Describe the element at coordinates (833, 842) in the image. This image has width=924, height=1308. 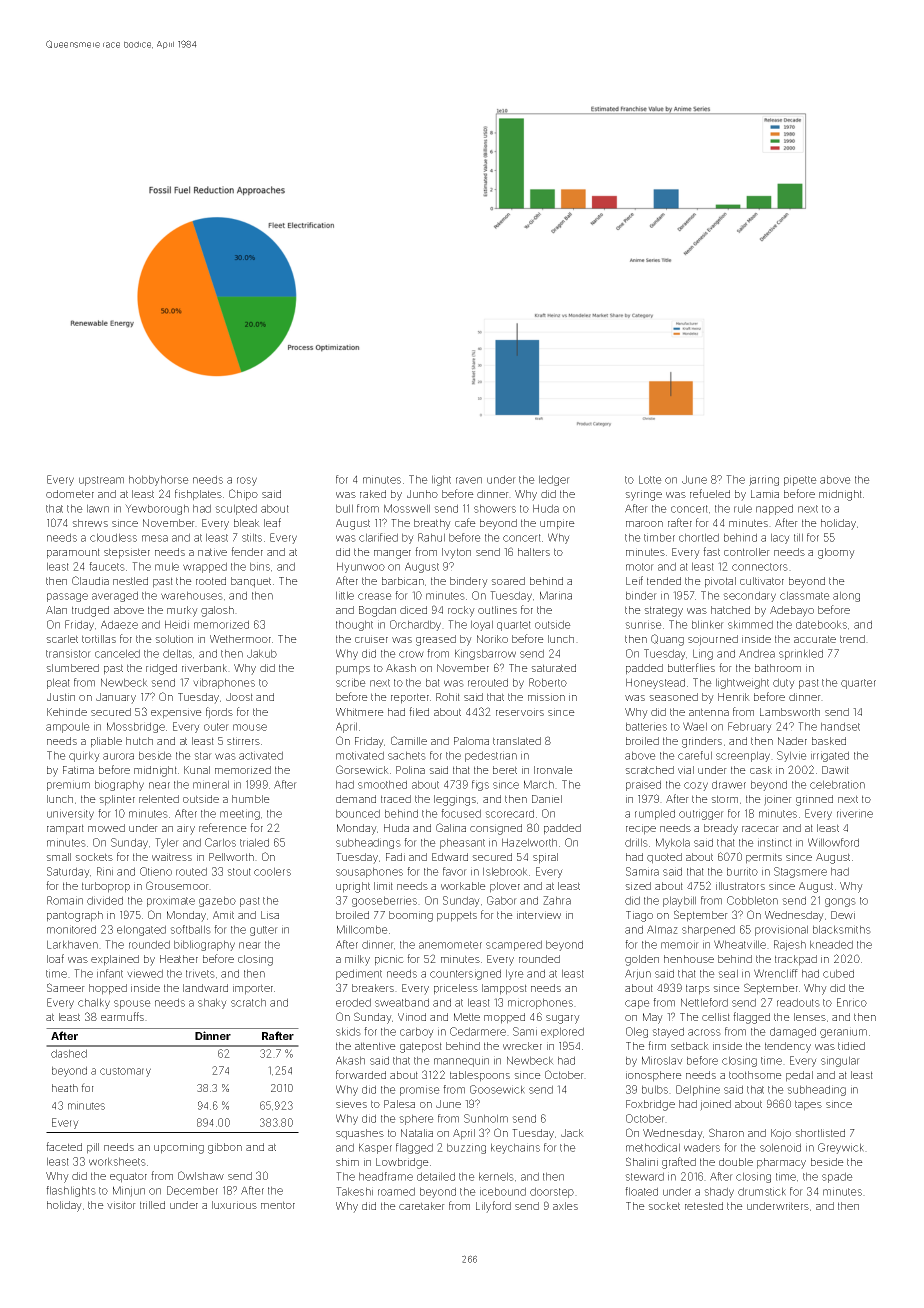
I see `Willowford` at that location.
